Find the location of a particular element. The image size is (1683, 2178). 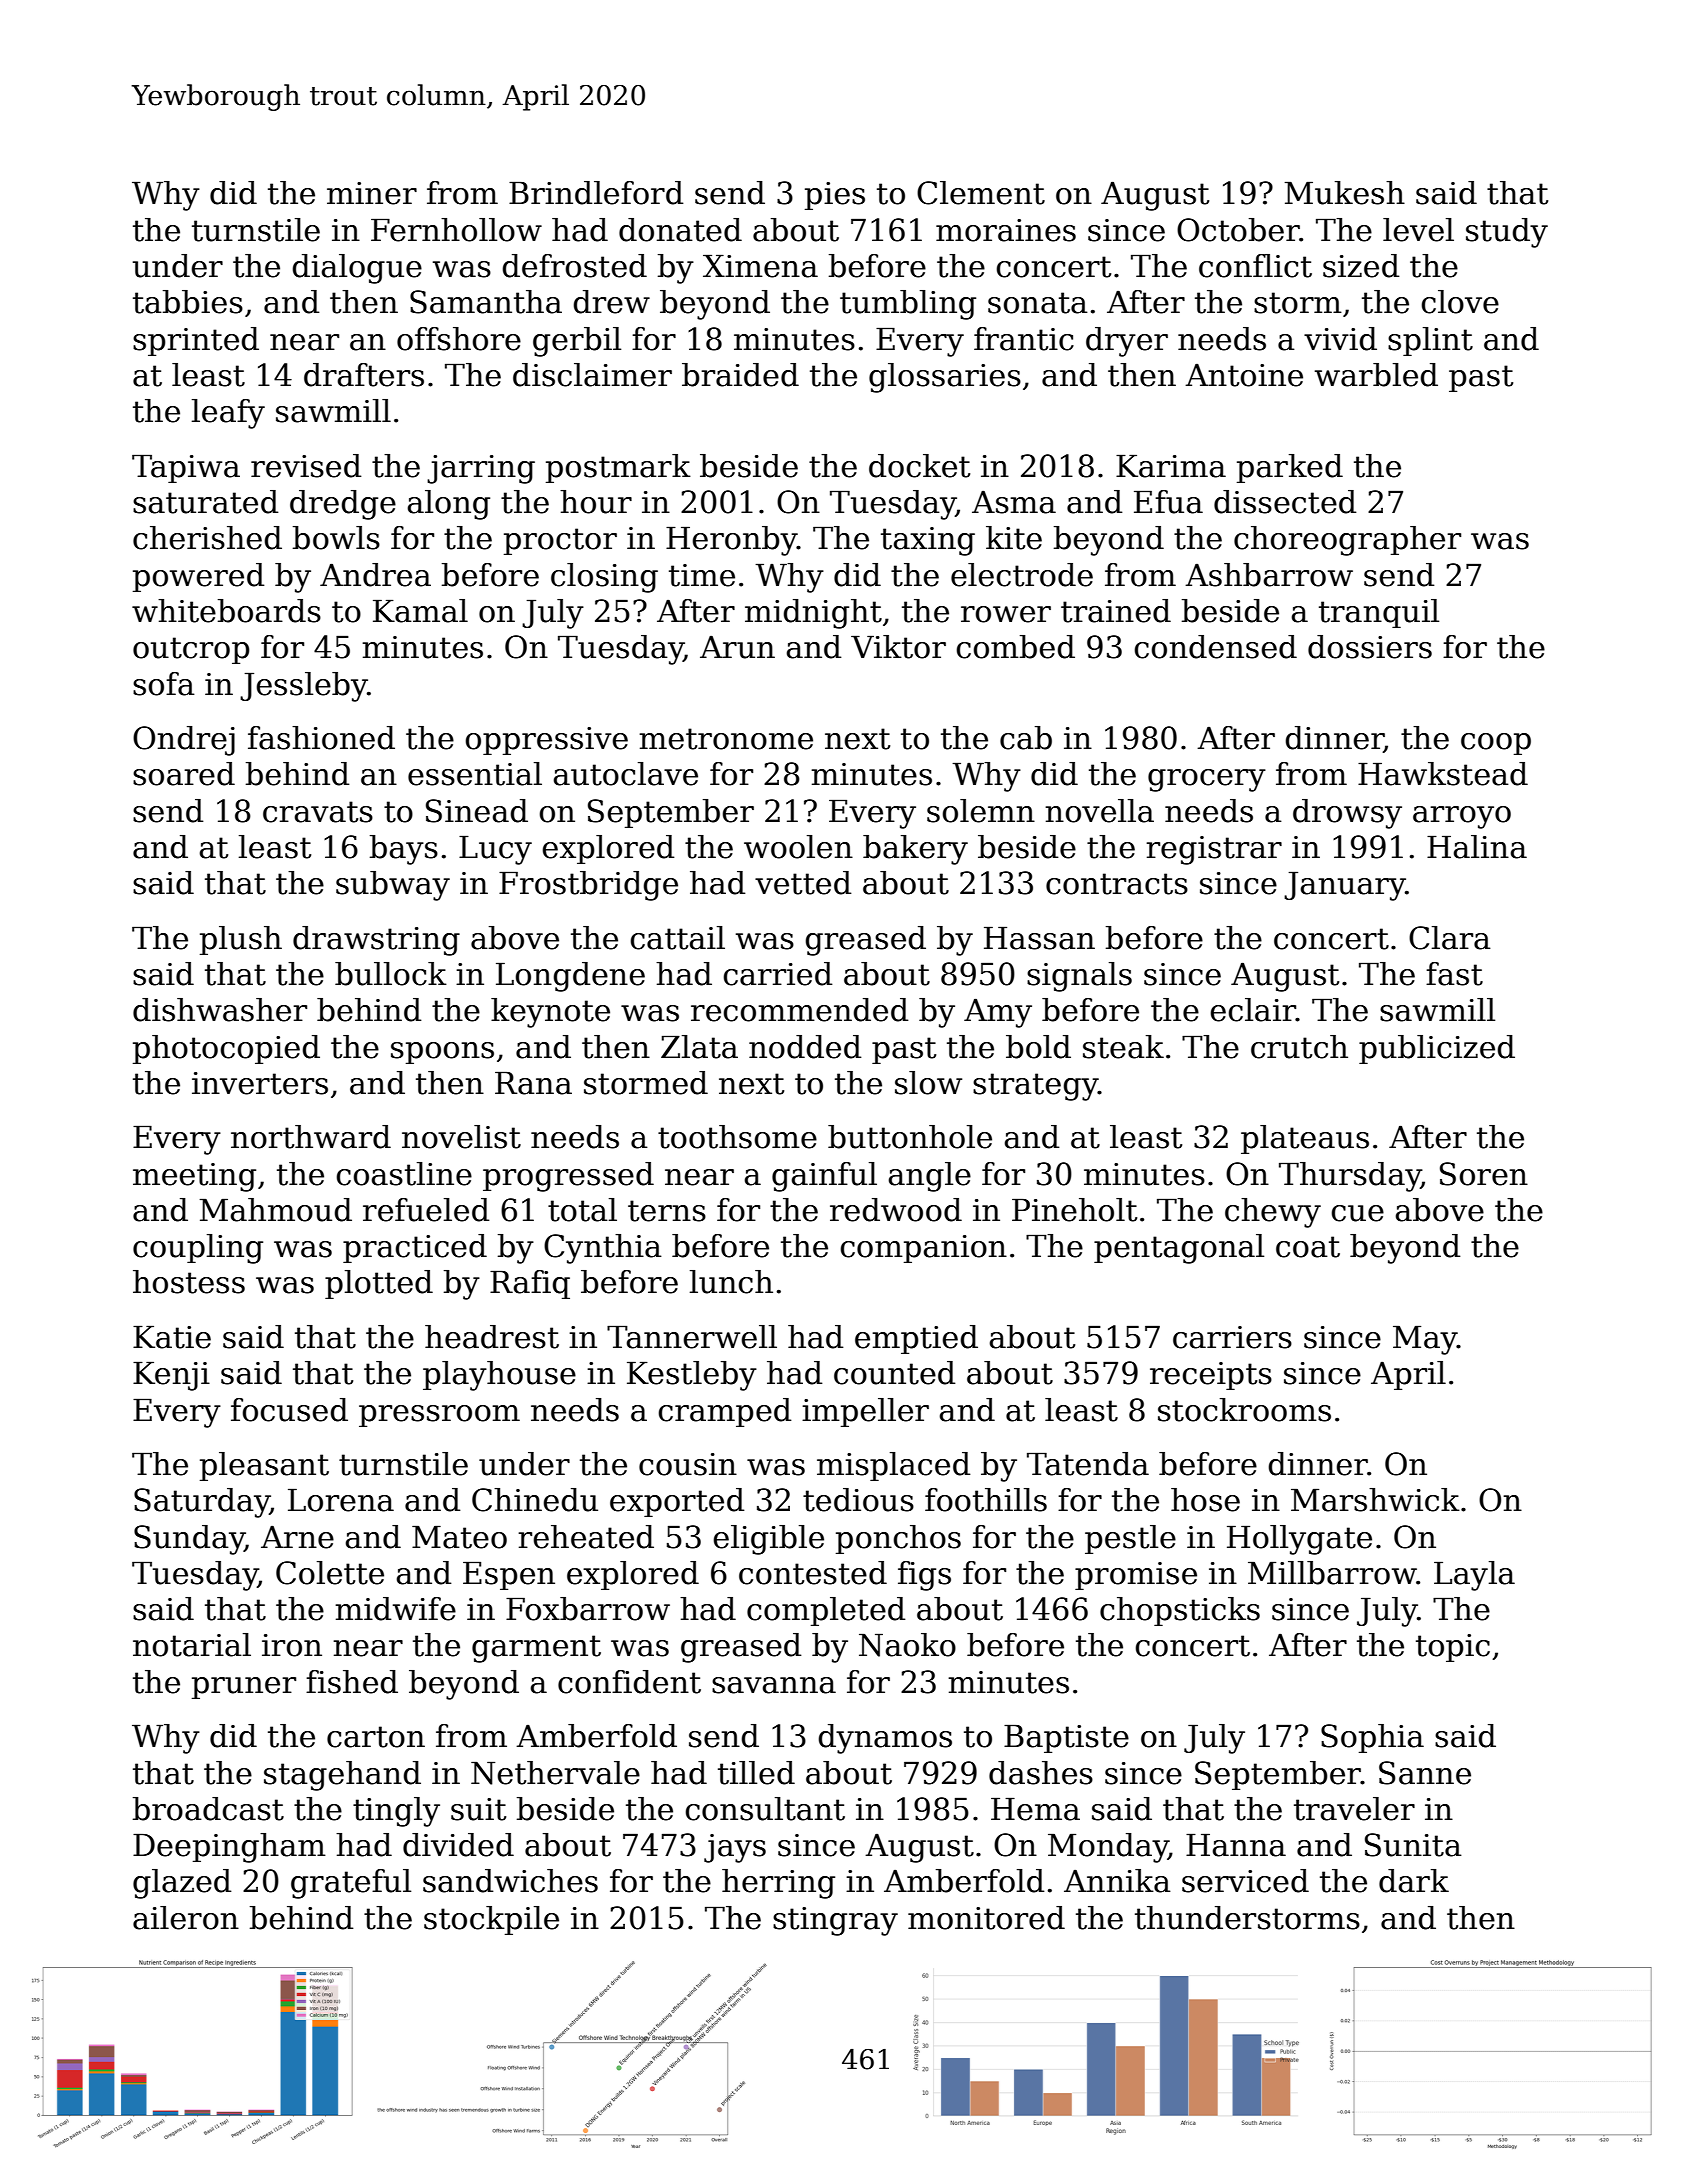

Brindleford is located at coordinates (596, 193).
